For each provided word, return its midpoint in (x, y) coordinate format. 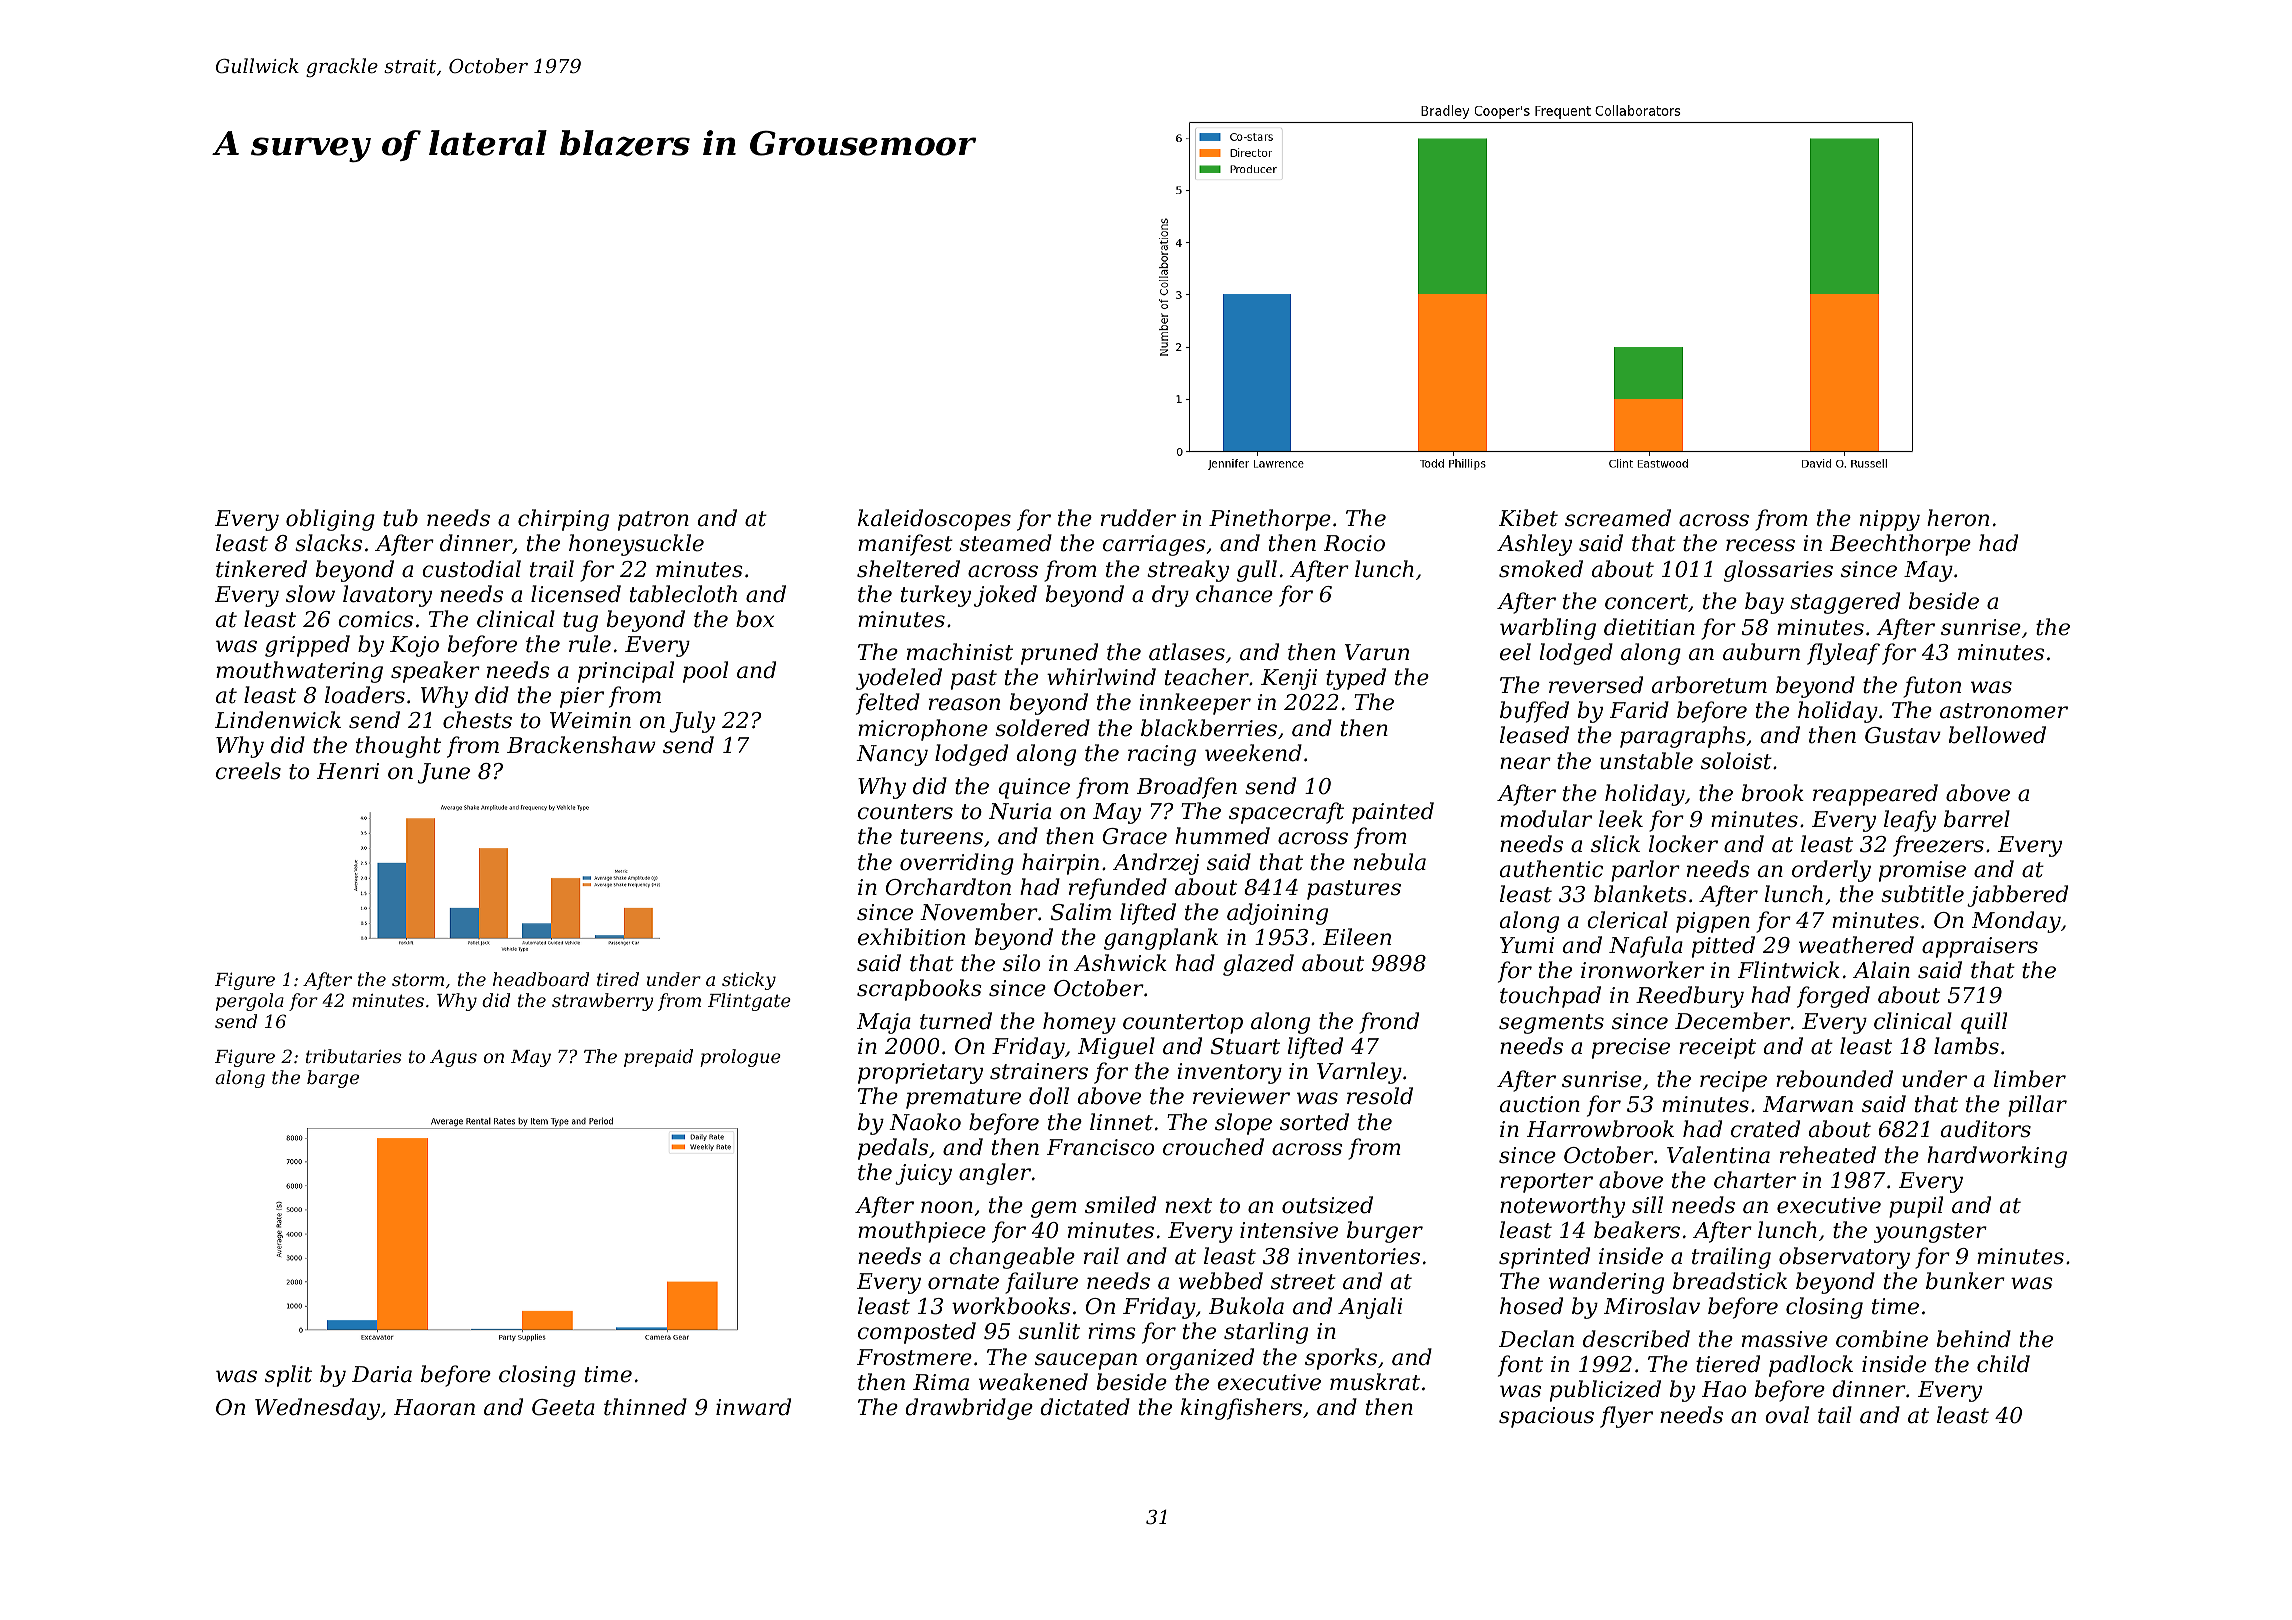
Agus (453, 1058)
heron (1958, 518)
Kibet (1528, 518)
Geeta (563, 1407)
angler (995, 1174)
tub (400, 518)
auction (1540, 1104)
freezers (1938, 846)
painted (1393, 813)
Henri (348, 771)
